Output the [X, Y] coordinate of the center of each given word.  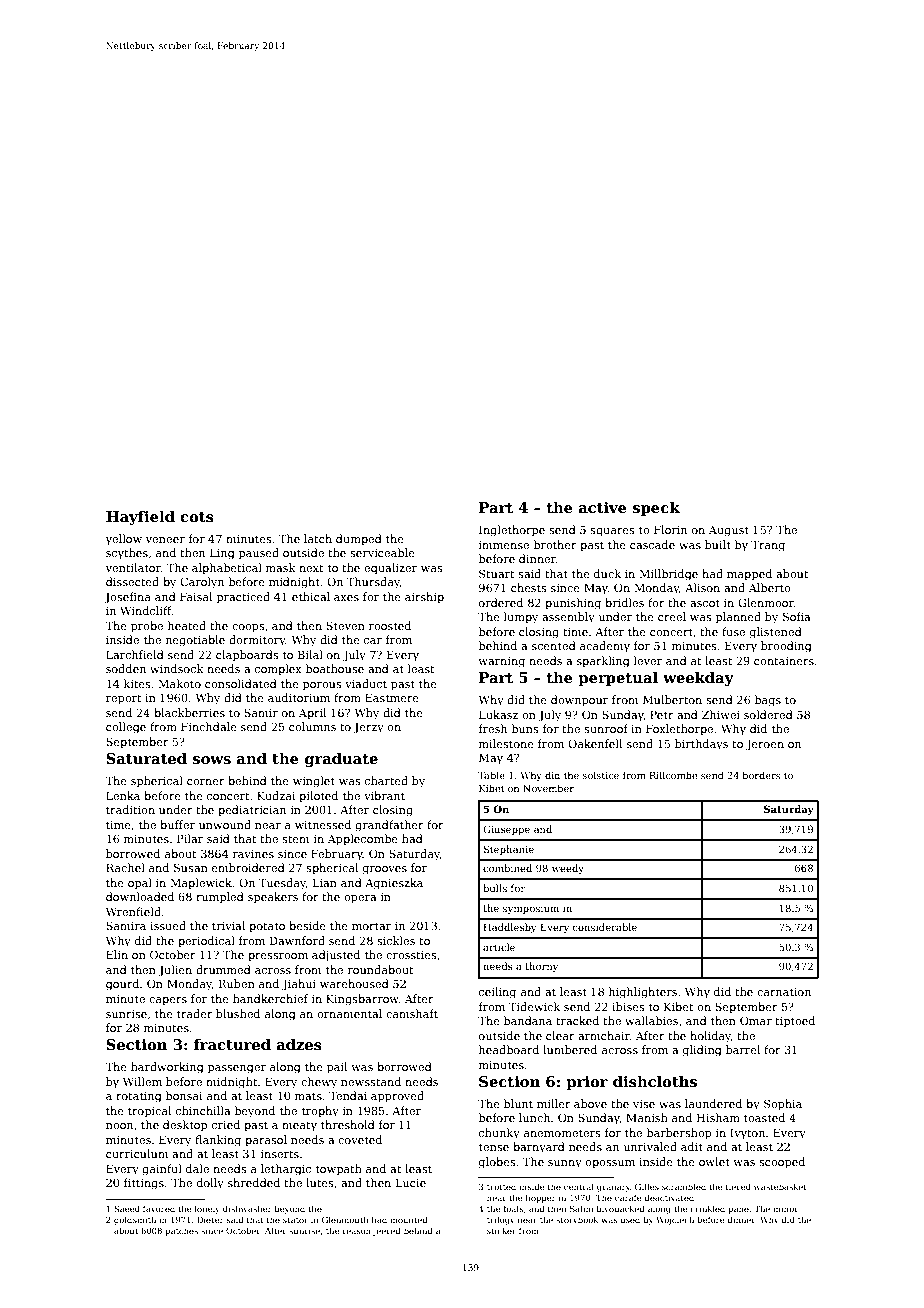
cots [197, 517]
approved [397, 1097]
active [603, 507]
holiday [710, 1037]
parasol [266, 1141]
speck [656, 508]
